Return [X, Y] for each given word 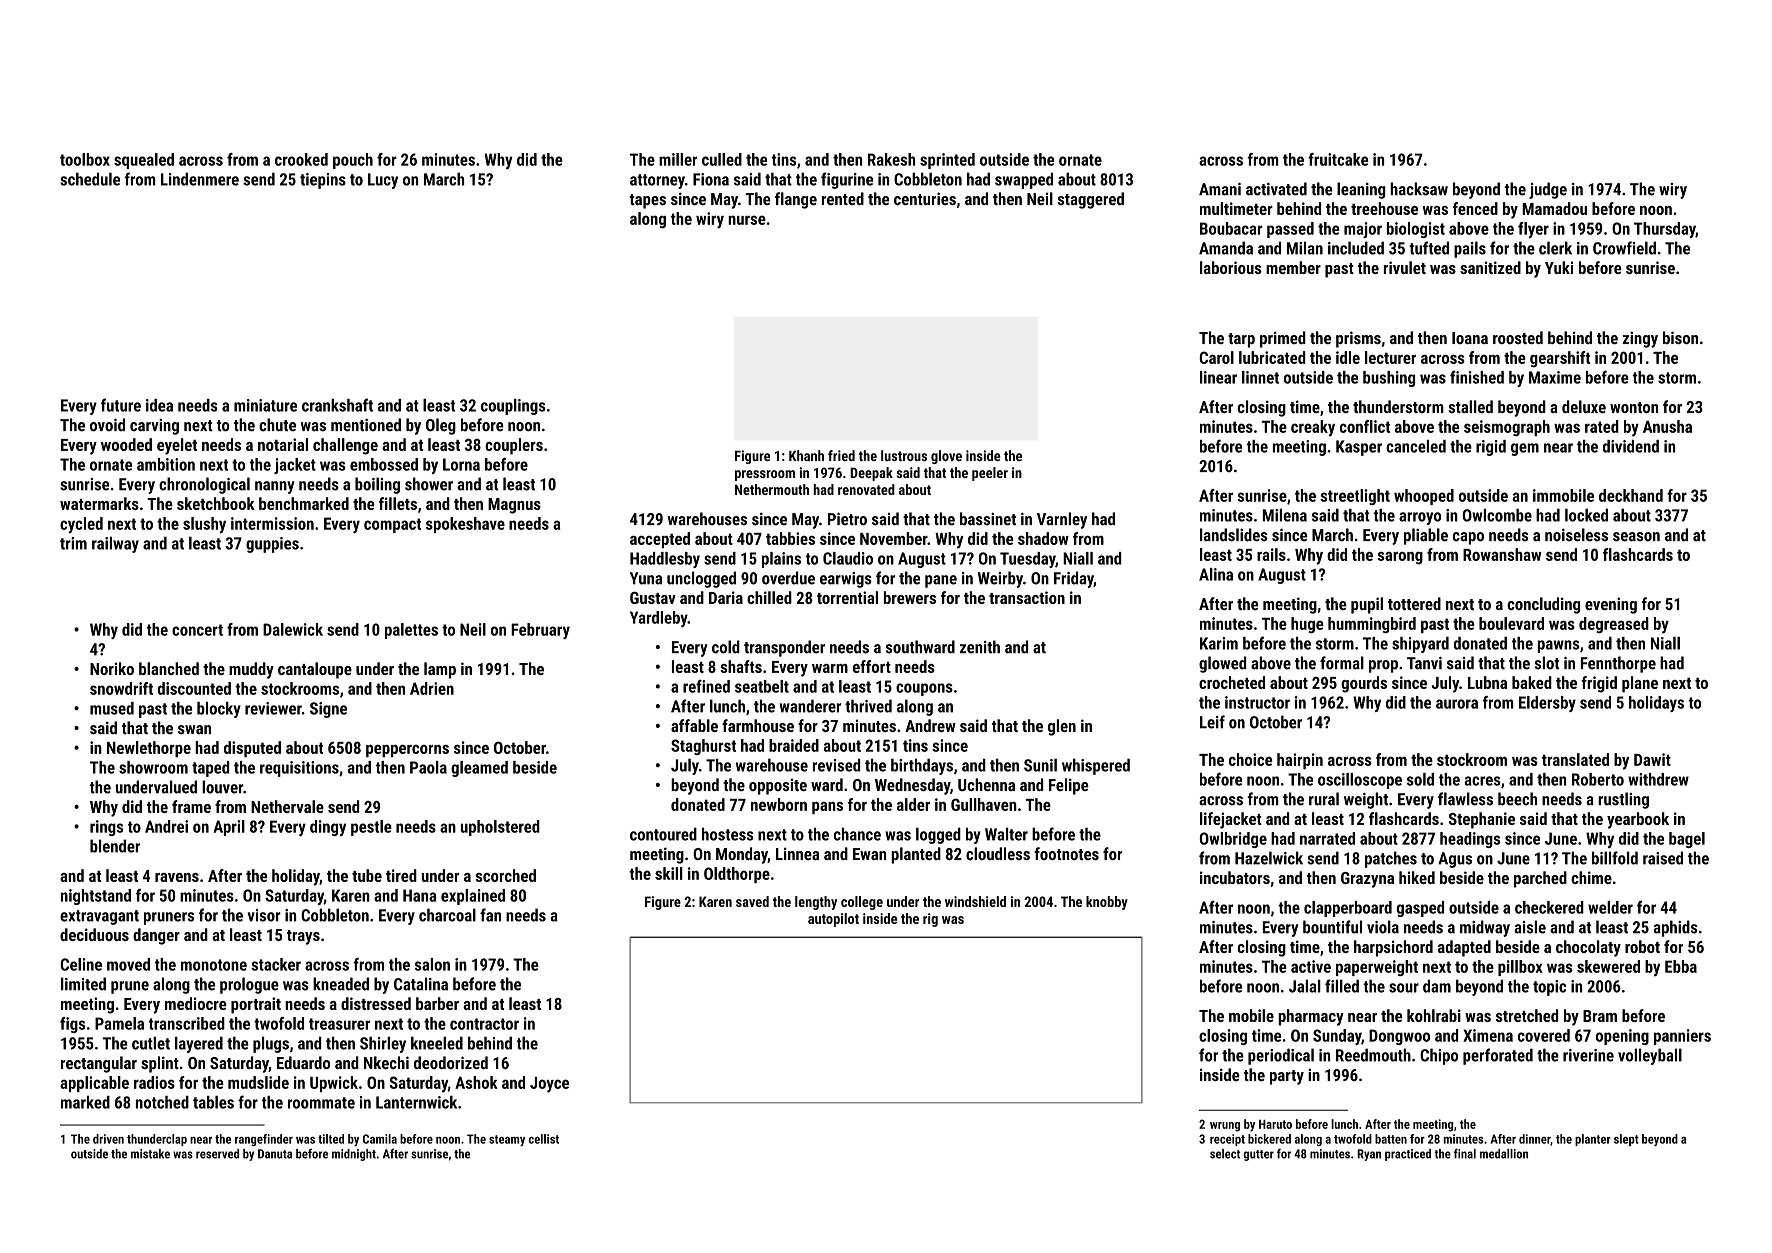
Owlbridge [1233, 840]
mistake [150, 1154]
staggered [1091, 200]
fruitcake [1338, 159]
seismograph [1507, 428]
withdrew [1658, 779]
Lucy [383, 181]
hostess [728, 834]
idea [159, 405]
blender [115, 846]
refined [706, 686]
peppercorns [407, 751]
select [1225, 1154]
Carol [1217, 357]
